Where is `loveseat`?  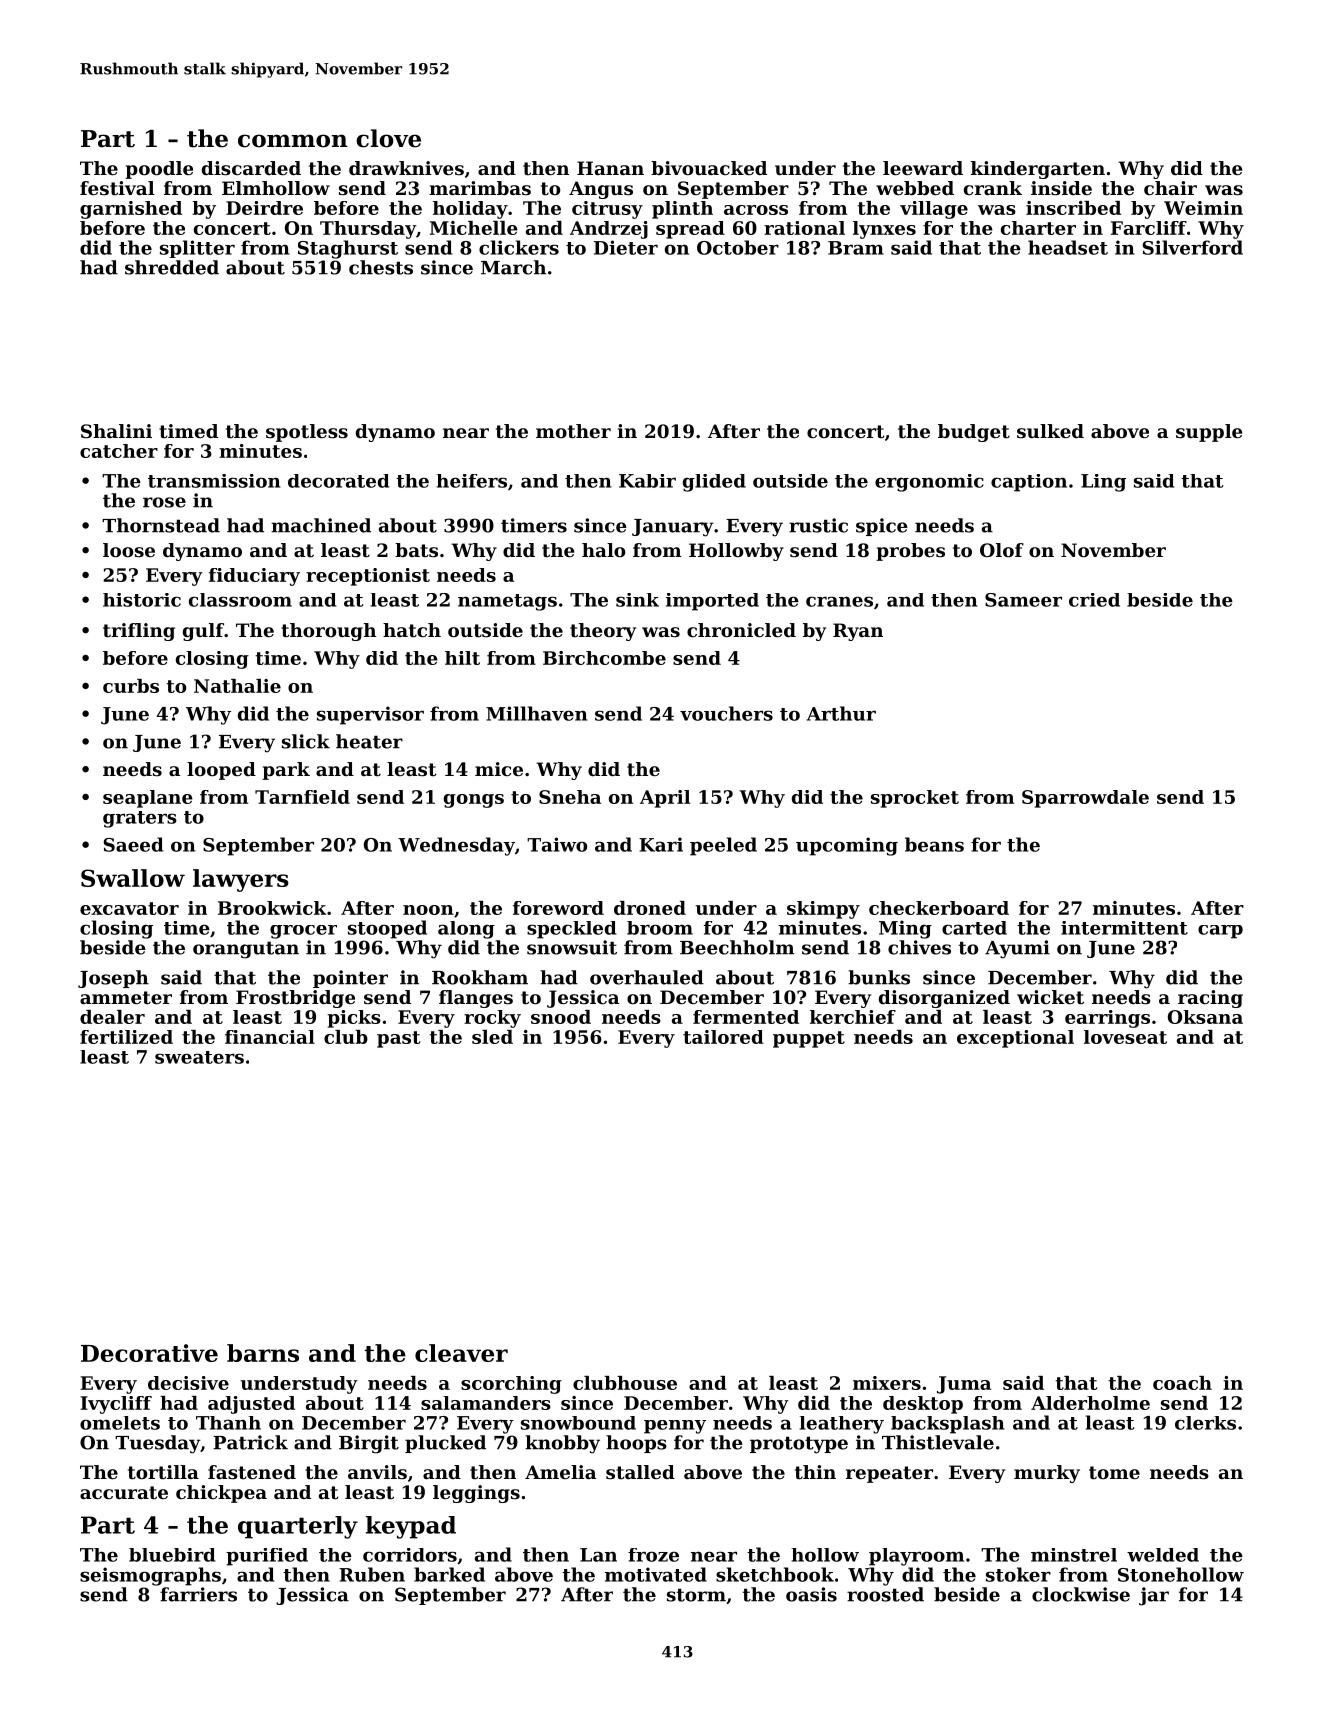
loveseat is located at coordinates (1125, 1037).
